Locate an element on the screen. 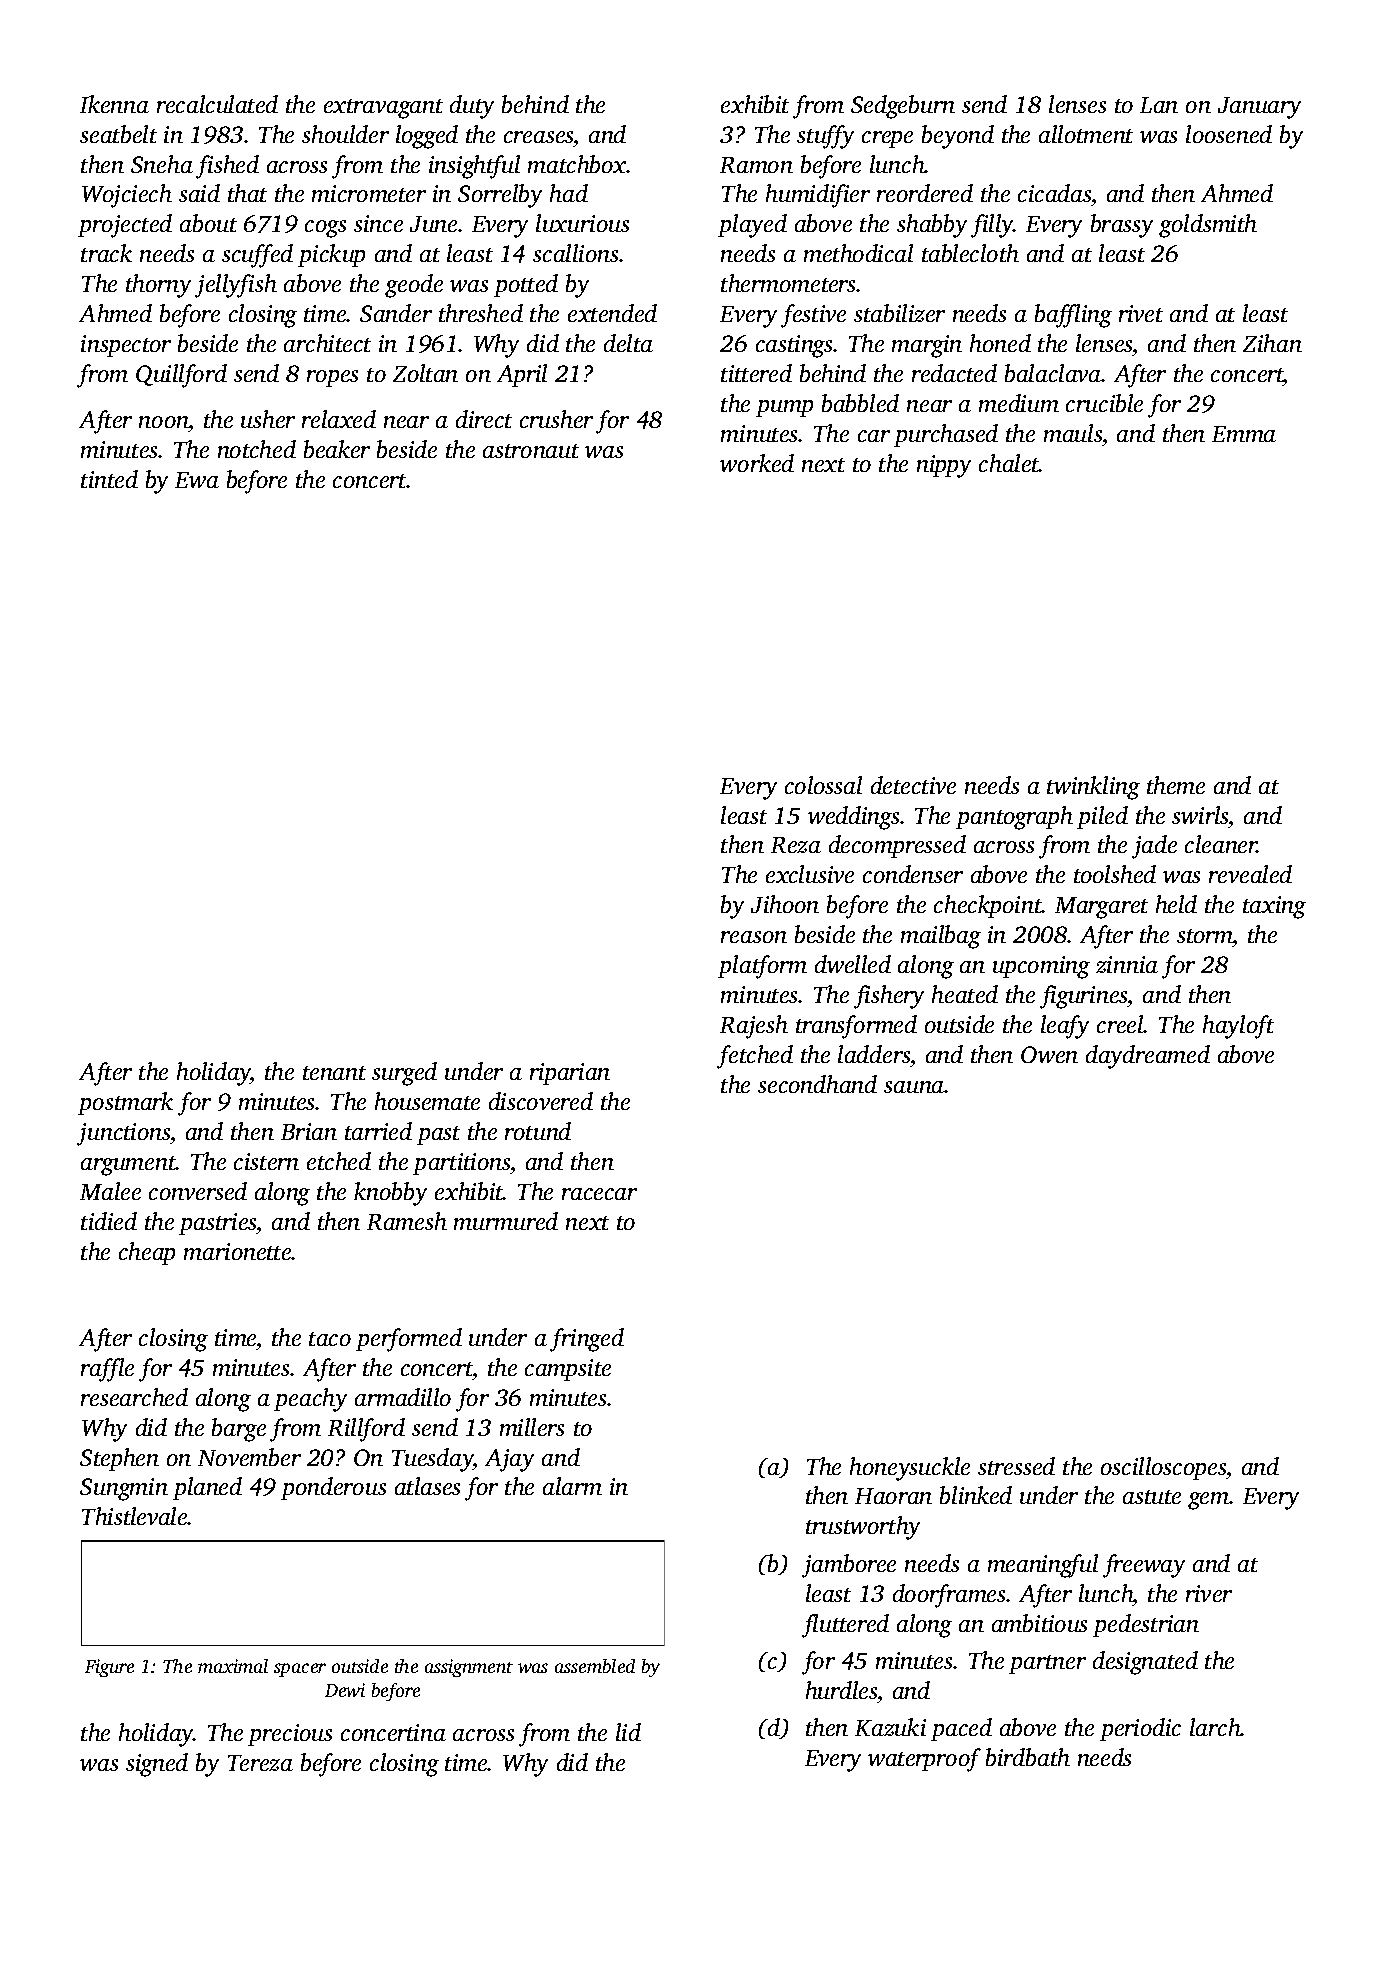  larch is located at coordinates (1215, 1727).
